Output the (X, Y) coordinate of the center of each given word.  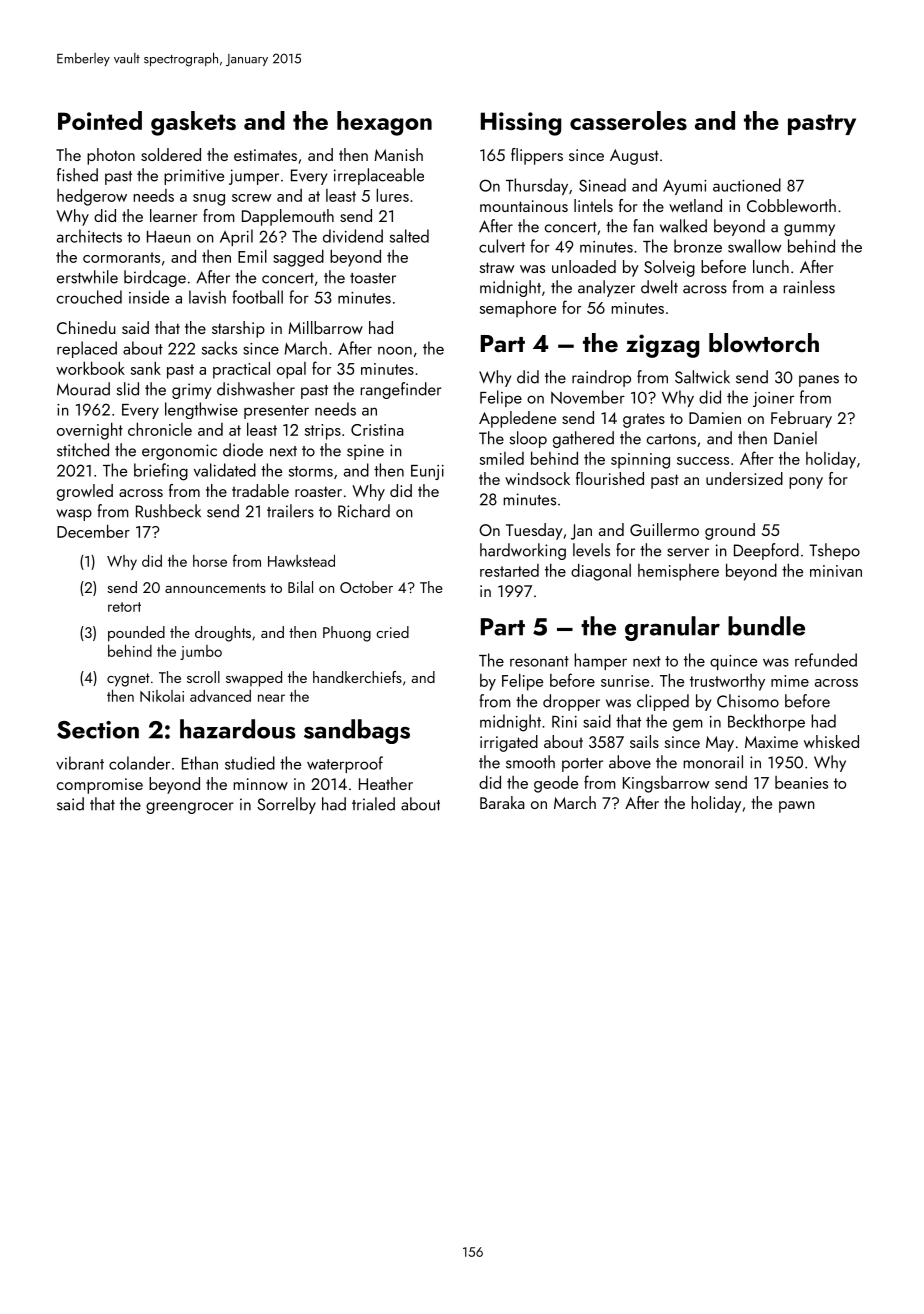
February (801, 419)
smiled (502, 458)
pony (806, 483)
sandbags (357, 731)
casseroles (628, 120)
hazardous (237, 729)
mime (790, 681)
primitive (194, 177)
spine (365, 452)
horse (210, 561)
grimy (191, 391)
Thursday (537, 186)
